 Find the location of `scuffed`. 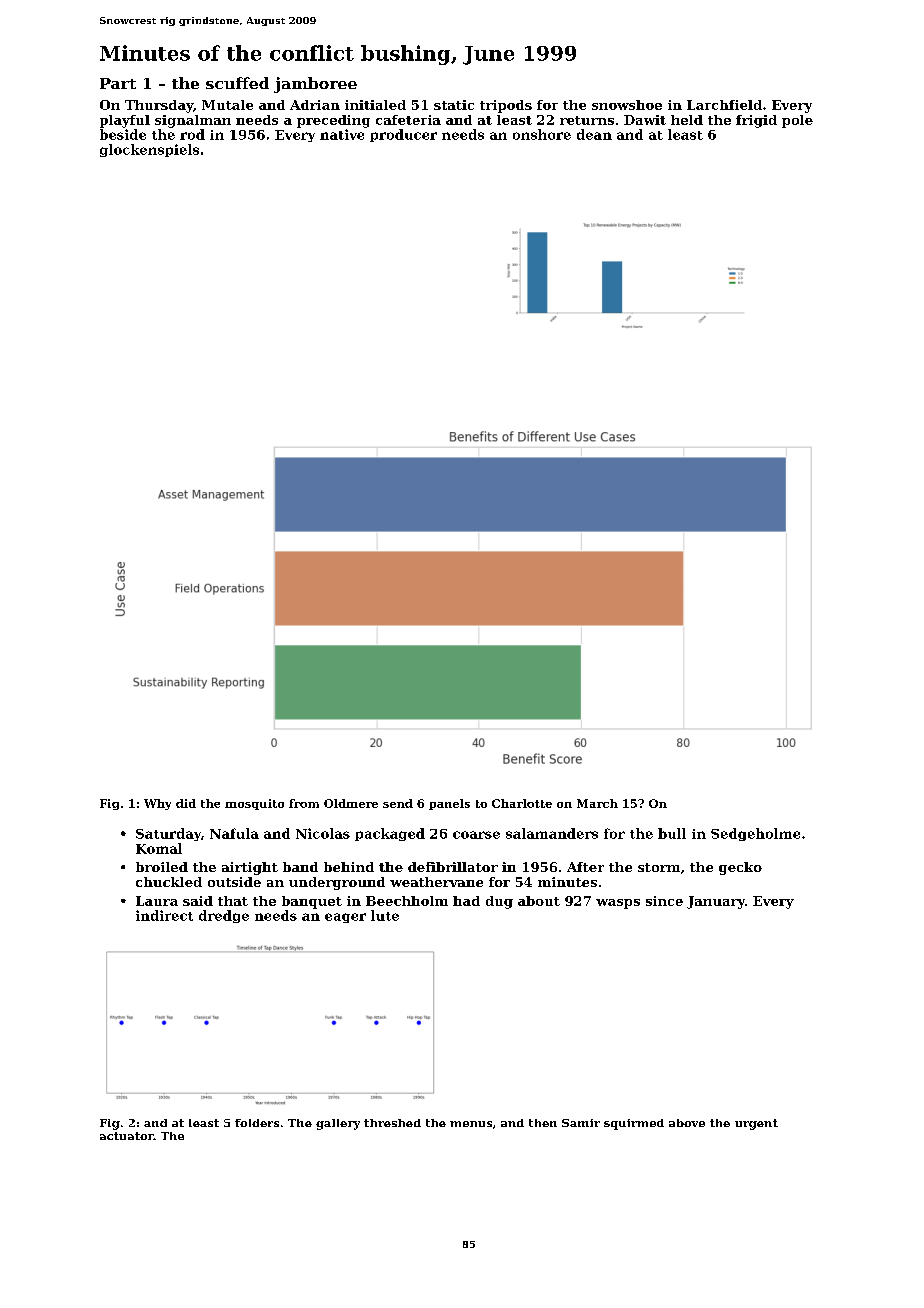

scuffed is located at coordinates (237, 83).
